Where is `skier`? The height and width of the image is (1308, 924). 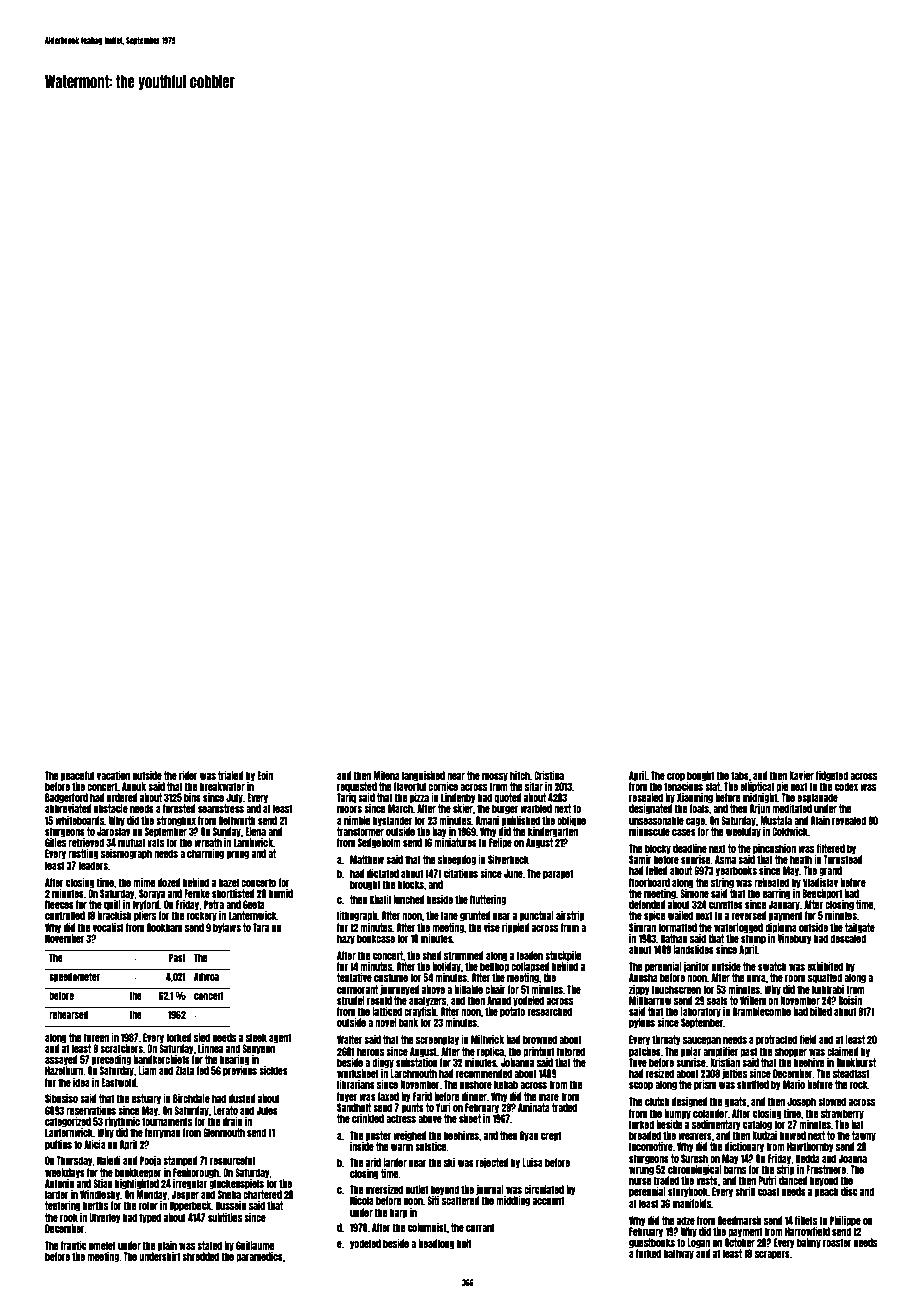 skier is located at coordinates (463, 808).
